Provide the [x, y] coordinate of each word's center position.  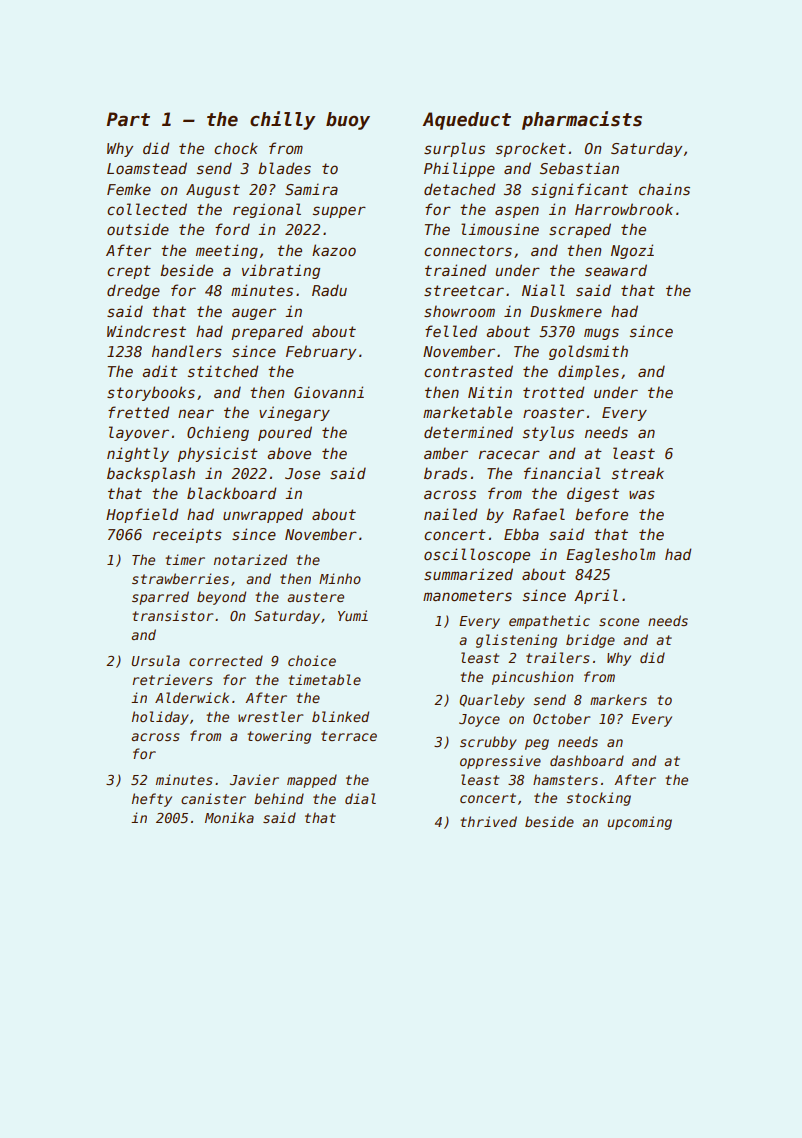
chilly [282, 120]
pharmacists [582, 120]
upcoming [639, 823]
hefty [152, 800]
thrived [488, 821]
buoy [348, 121]
